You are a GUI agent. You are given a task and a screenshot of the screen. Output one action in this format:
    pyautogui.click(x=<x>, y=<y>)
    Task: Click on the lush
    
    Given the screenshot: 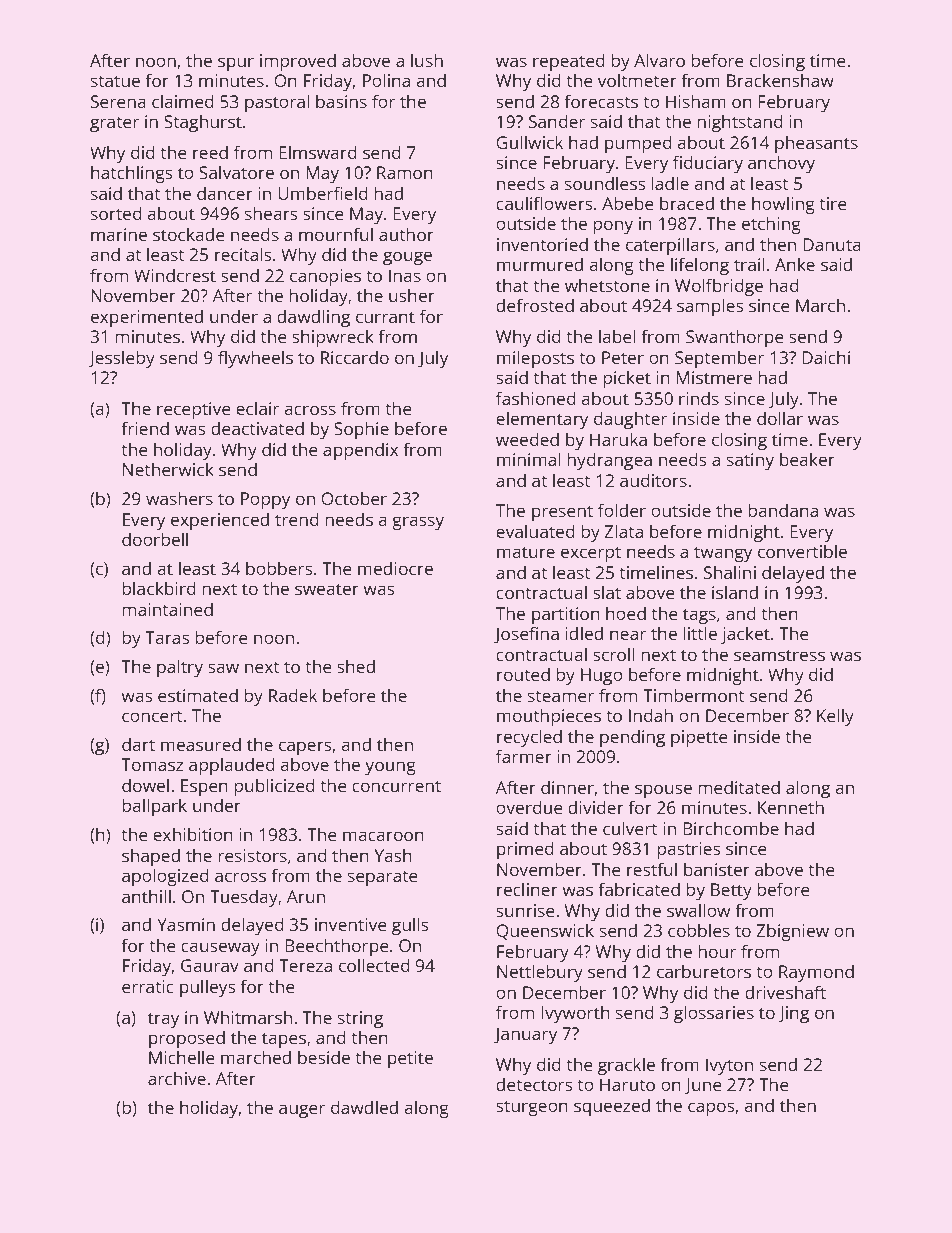 What is the action you would take?
    pyautogui.click(x=427, y=60)
